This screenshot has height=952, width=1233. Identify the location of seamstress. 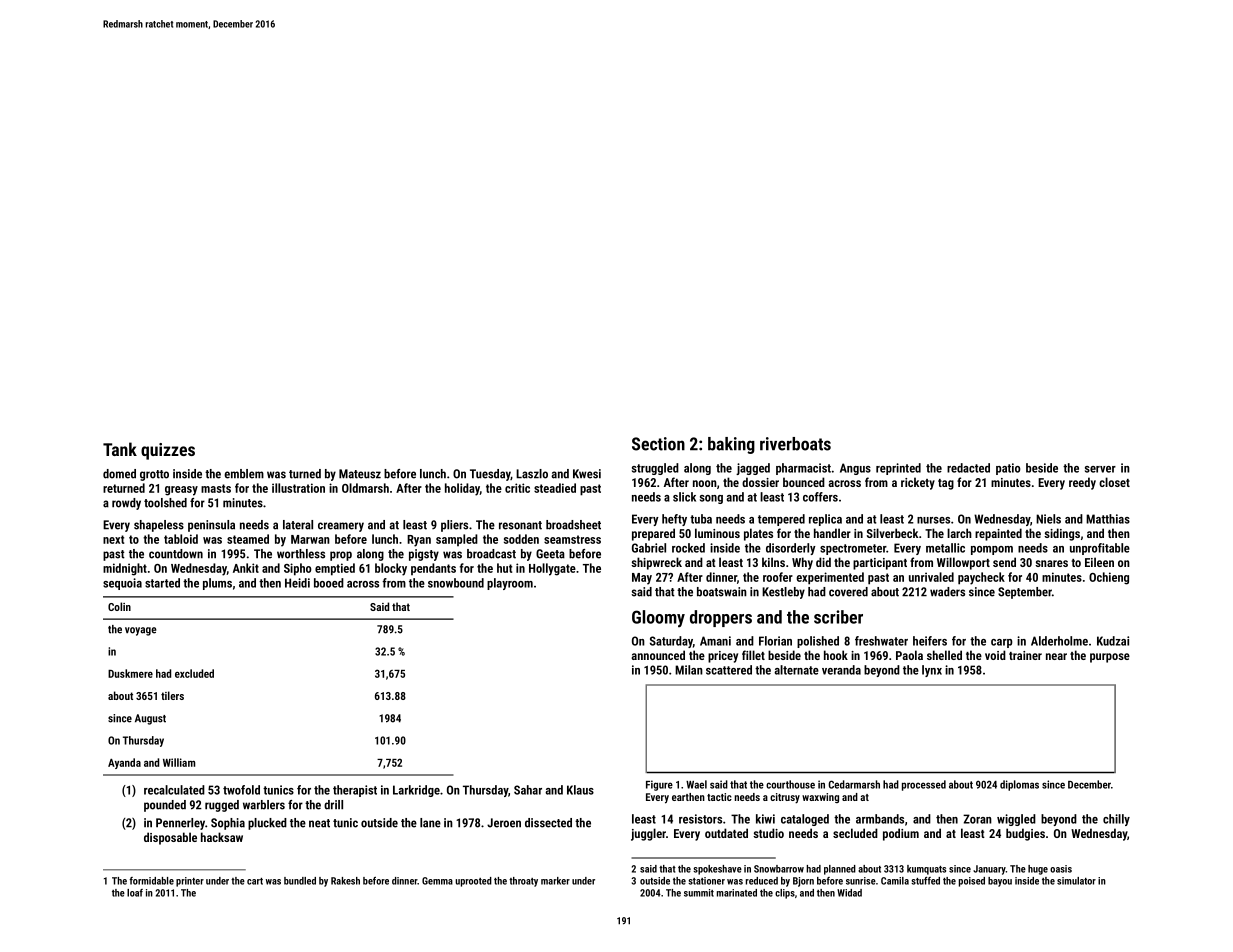
(572, 539).
